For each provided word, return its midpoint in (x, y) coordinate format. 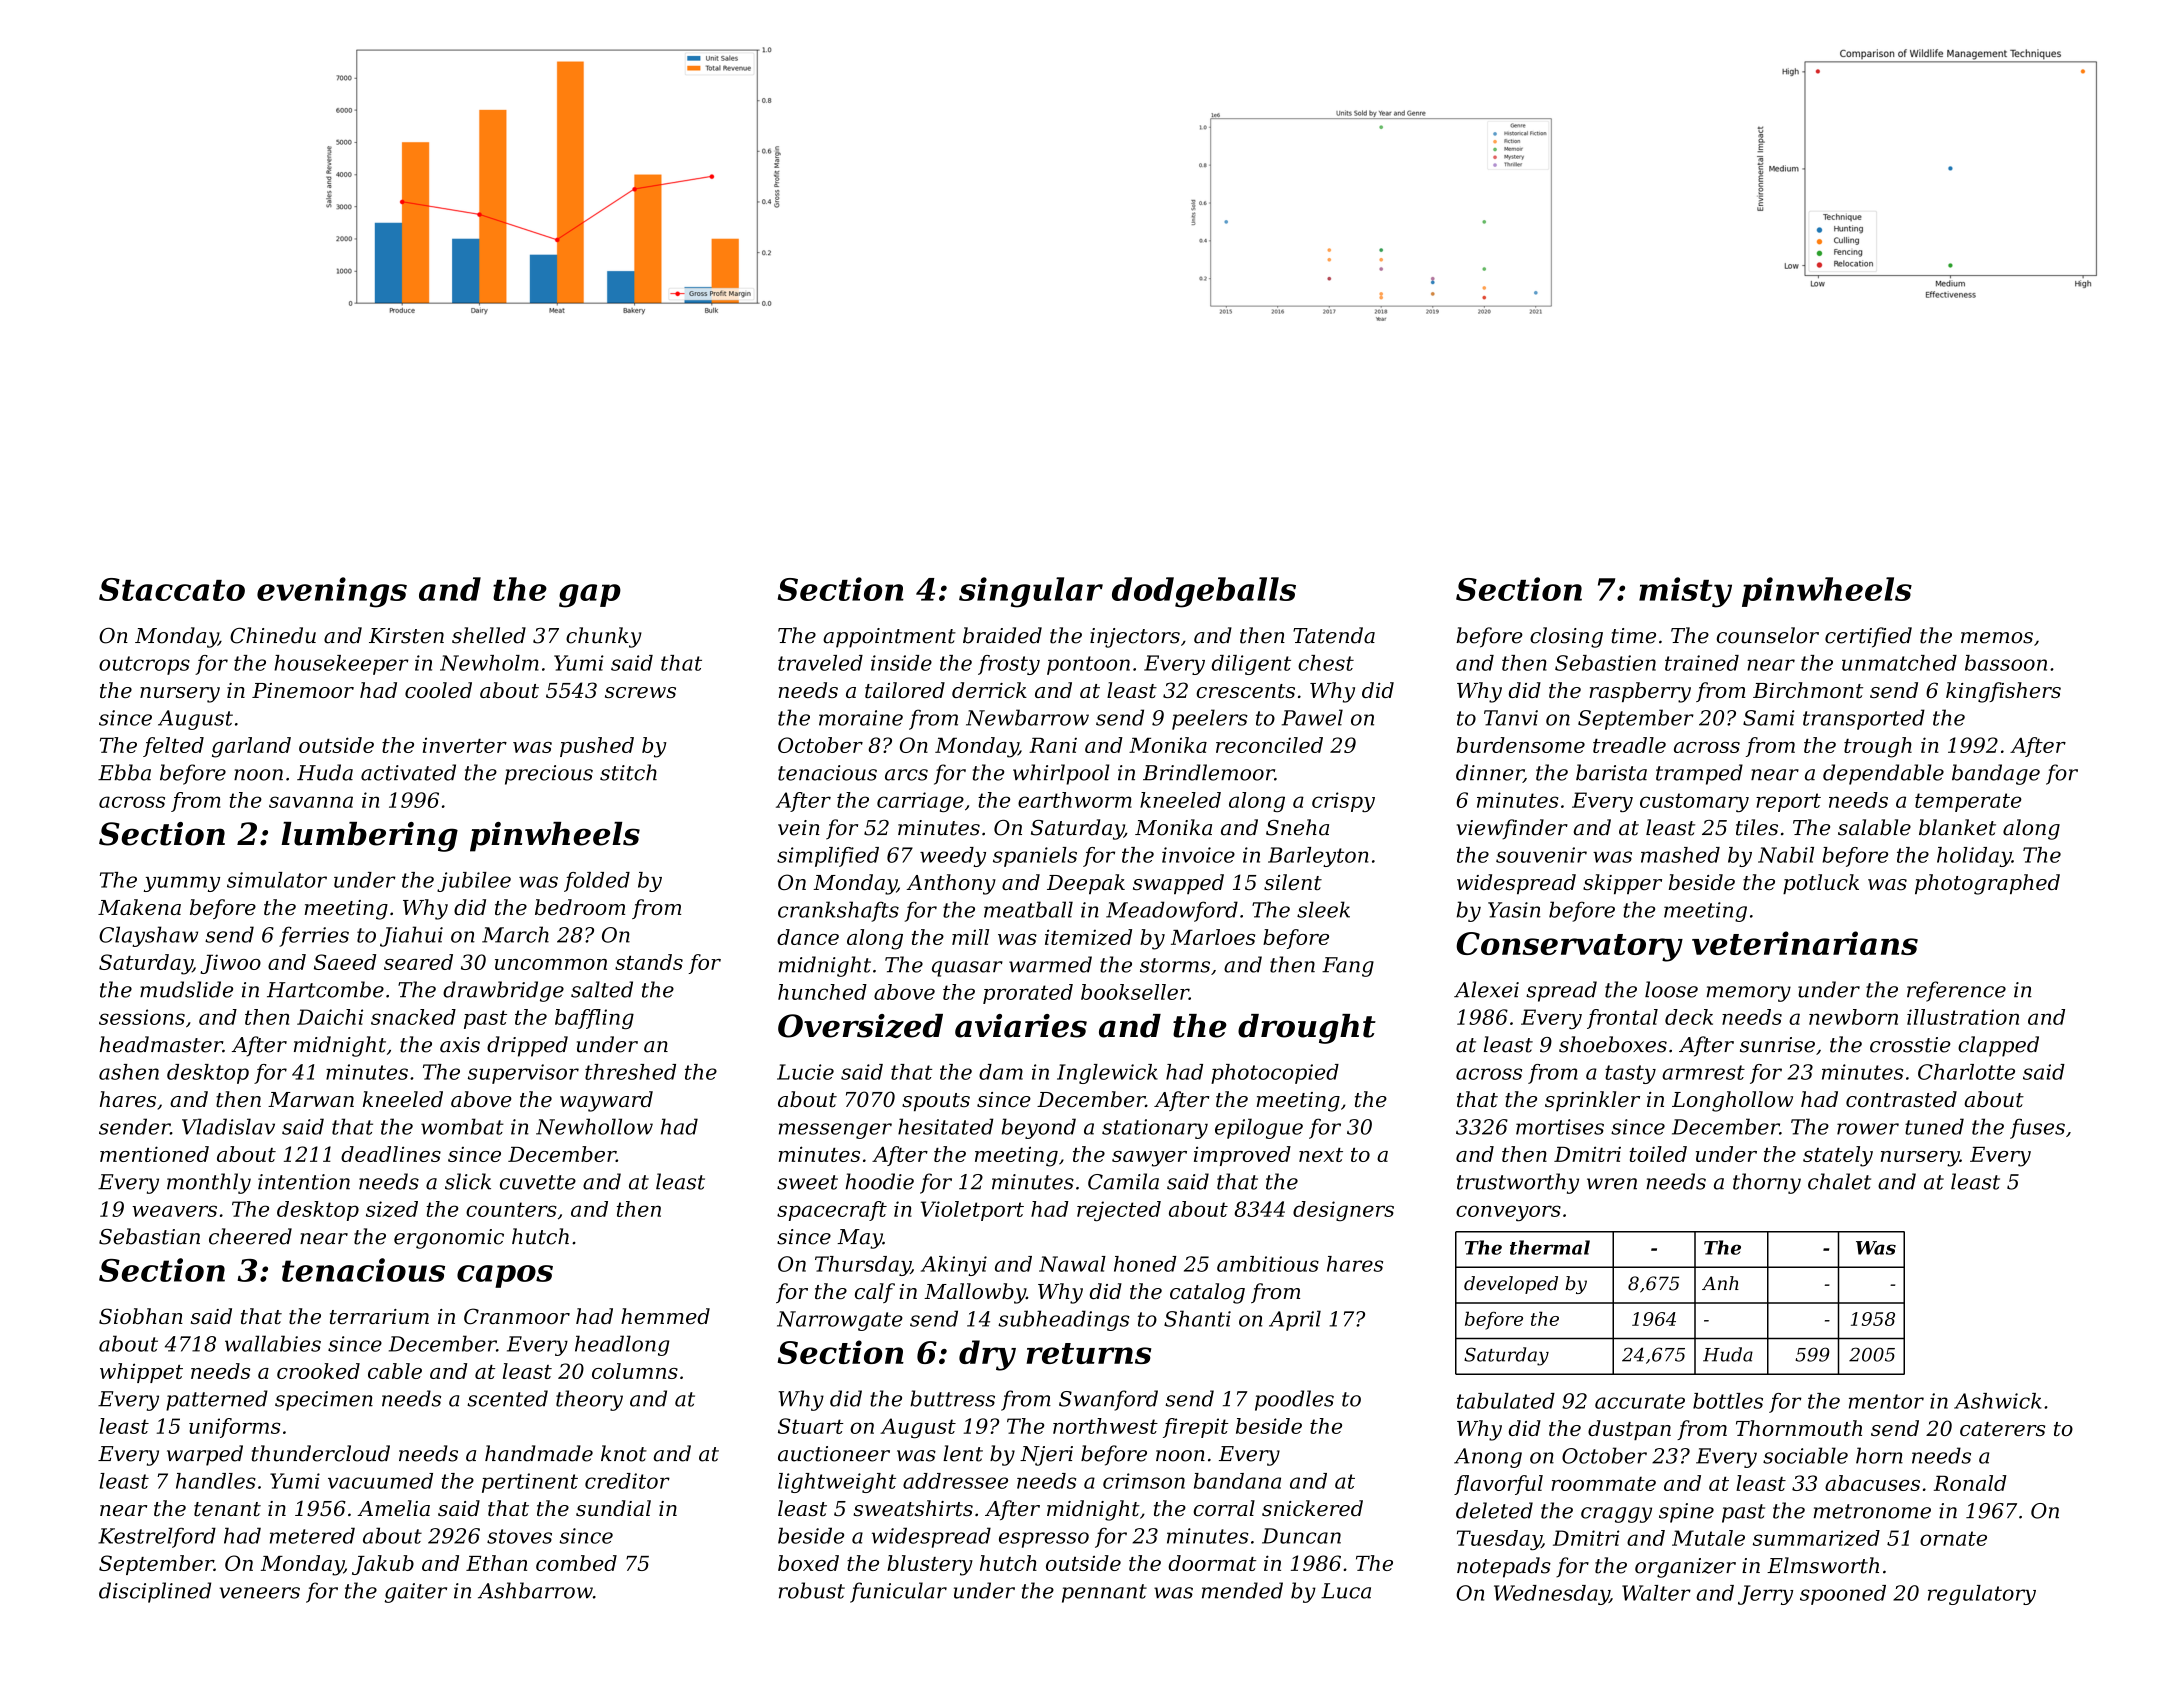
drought (1307, 1029)
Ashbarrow (535, 1590)
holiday (1974, 857)
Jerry (1765, 1595)
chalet (1839, 1181)
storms (1175, 965)
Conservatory (1569, 947)
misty (1685, 592)
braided (1002, 635)
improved (1242, 1156)
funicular (898, 1592)
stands (649, 962)
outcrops (144, 665)
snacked (413, 1017)
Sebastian (149, 1236)
